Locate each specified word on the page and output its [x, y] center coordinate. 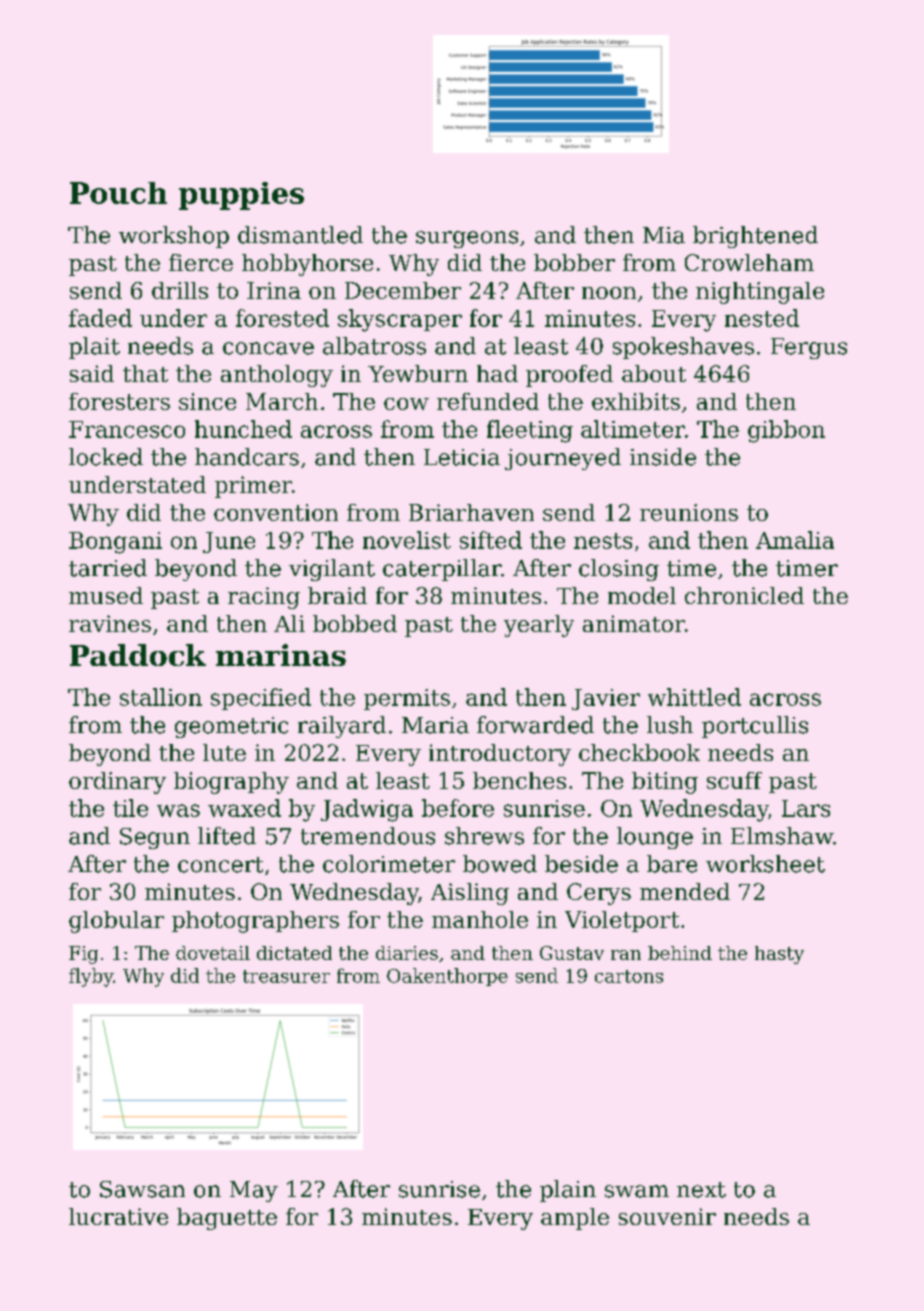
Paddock [138, 655]
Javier [606, 699]
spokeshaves [683, 348]
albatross [374, 346]
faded [100, 318]
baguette [227, 1219]
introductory [500, 755]
